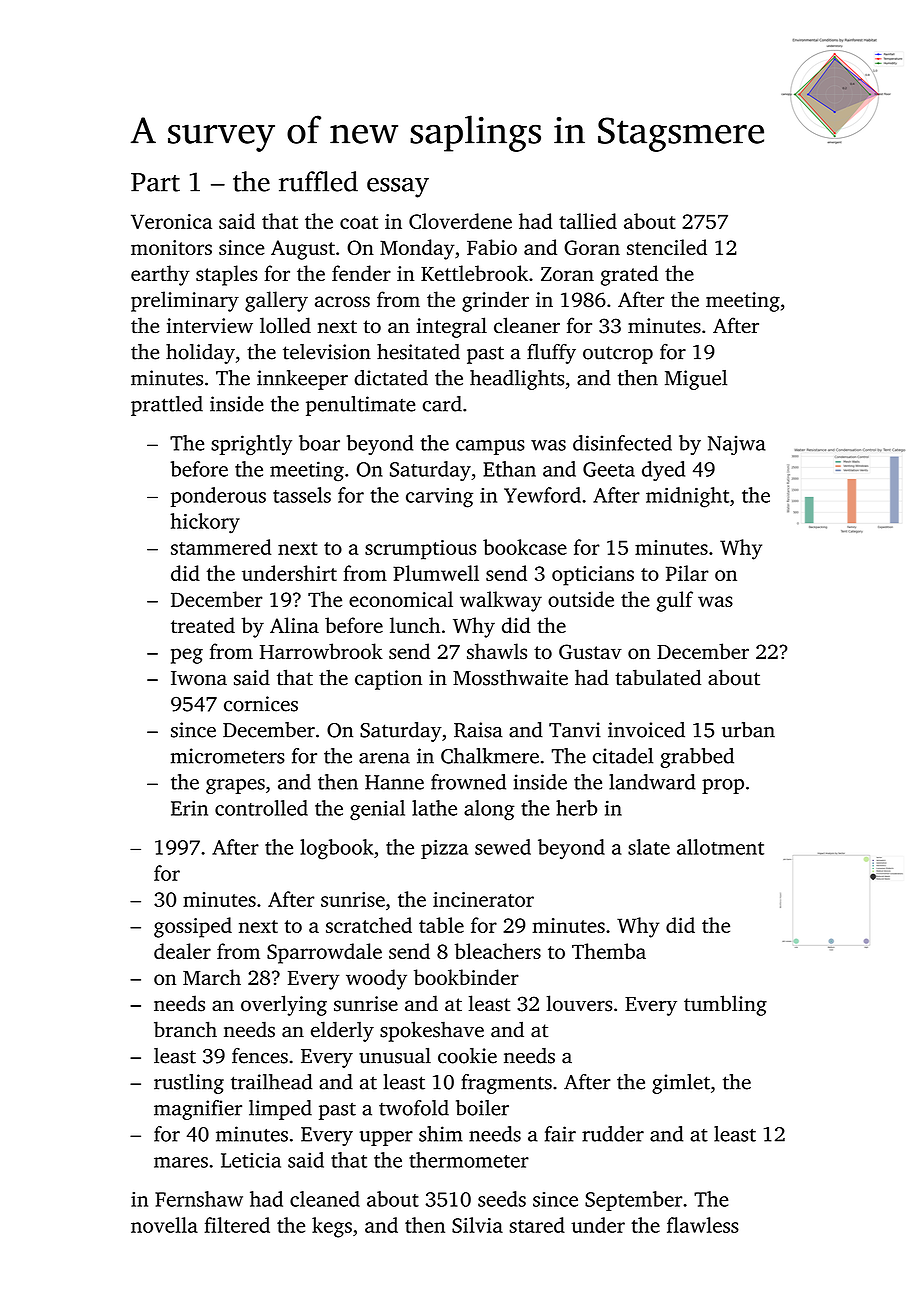  I want to click on Part, so click(155, 182).
